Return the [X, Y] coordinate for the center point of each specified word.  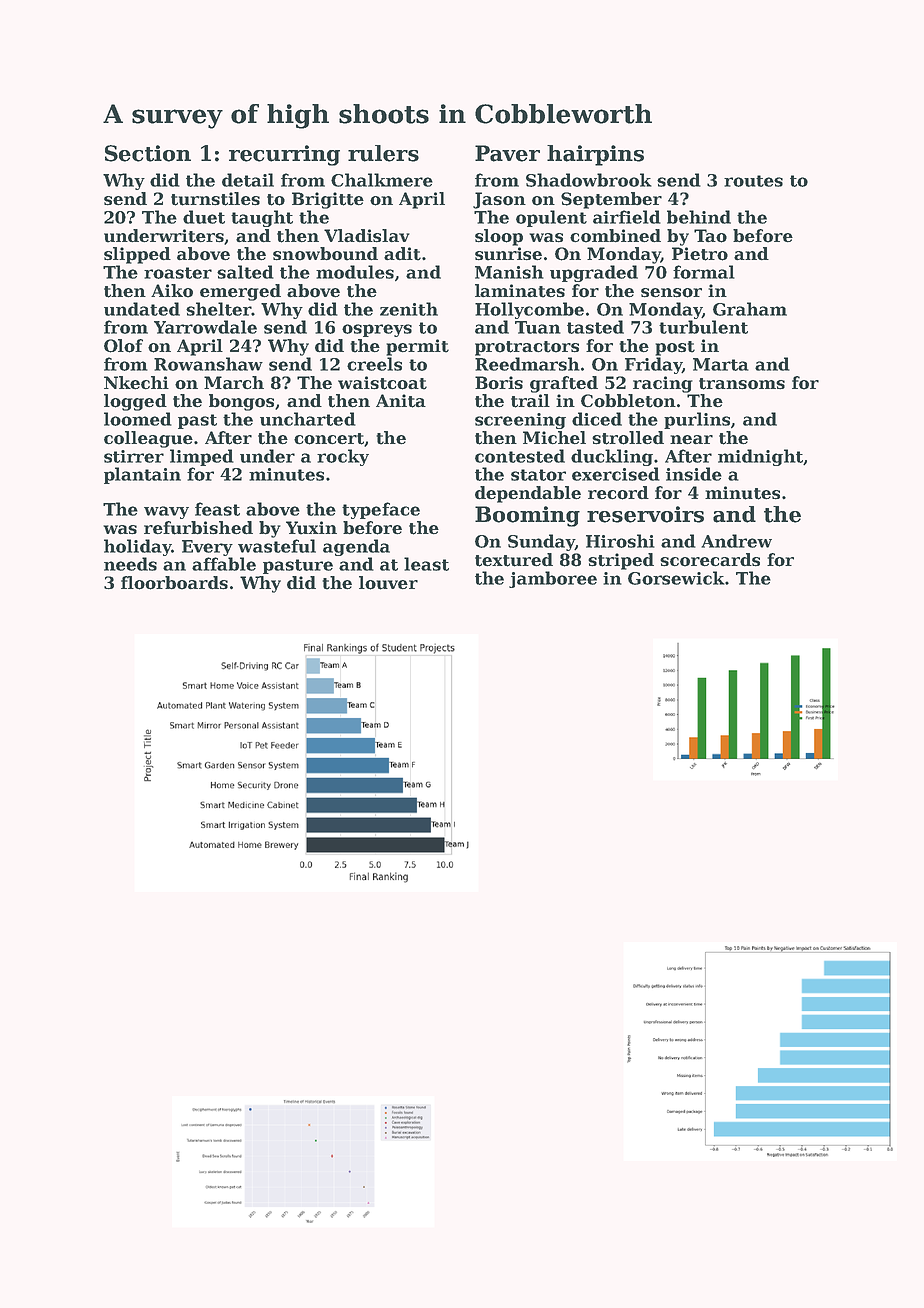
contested [520, 456]
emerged [240, 292]
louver [388, 583]
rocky [343, 457]
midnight [760, 457]
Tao [710, 236]
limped [202, 457]
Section [148, 153]
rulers [383, 153]
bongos [241, 402]
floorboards [174, 583]
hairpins [595, 155]
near [691, 440]
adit [402, 254]
